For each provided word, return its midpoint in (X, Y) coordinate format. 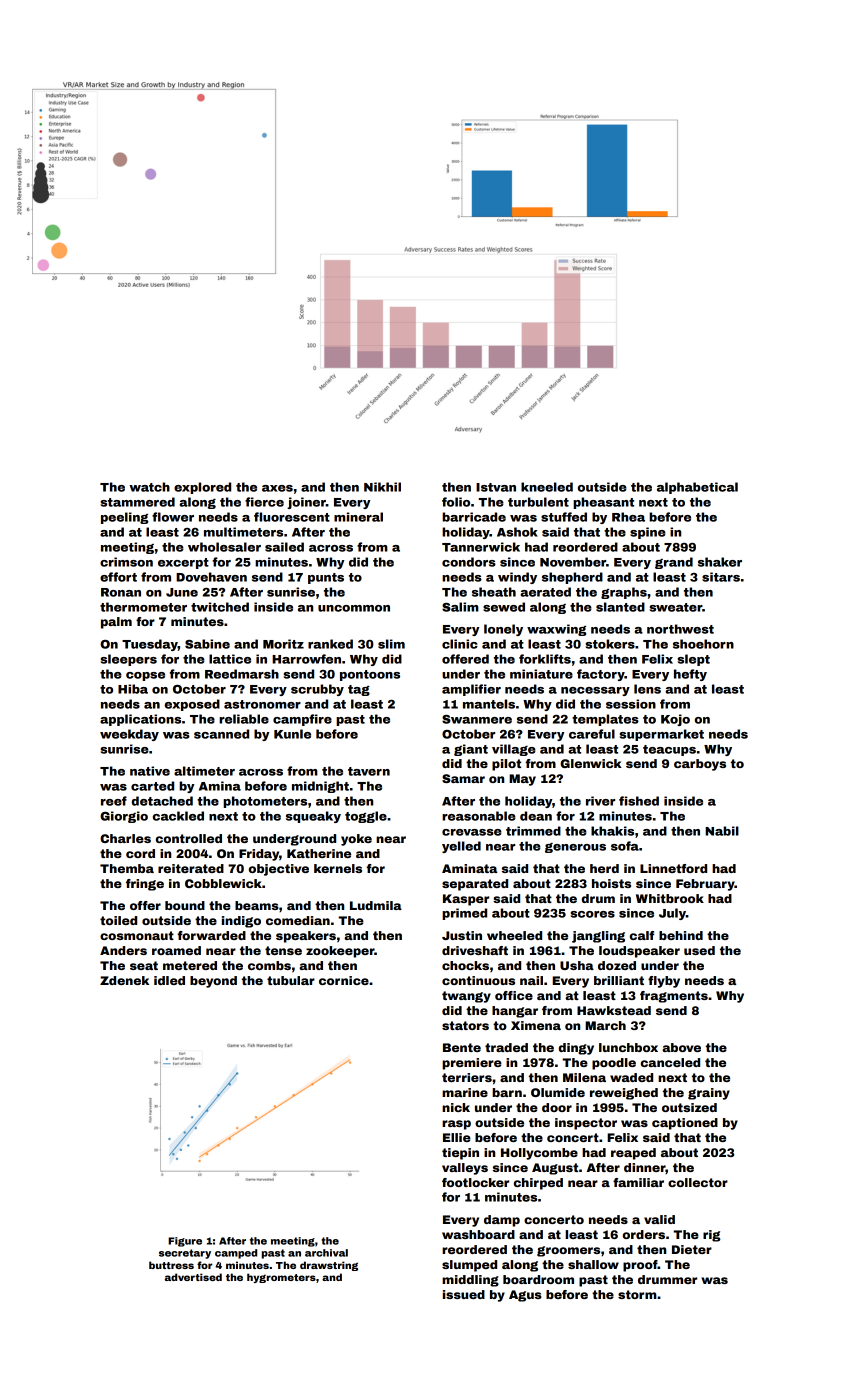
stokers (610, 644)
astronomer (262, 704)
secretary (185, 1254)
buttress (171, 1265)
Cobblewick (223, 883)
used (699, 950)
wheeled (514, 935)
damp (502, 1221)
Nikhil (382, 487)
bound (185, 905)
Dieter (692, 1249)
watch (149, 487)
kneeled (547, 487)
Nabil (722, 831)
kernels (338, 868)
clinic (460, 644)
